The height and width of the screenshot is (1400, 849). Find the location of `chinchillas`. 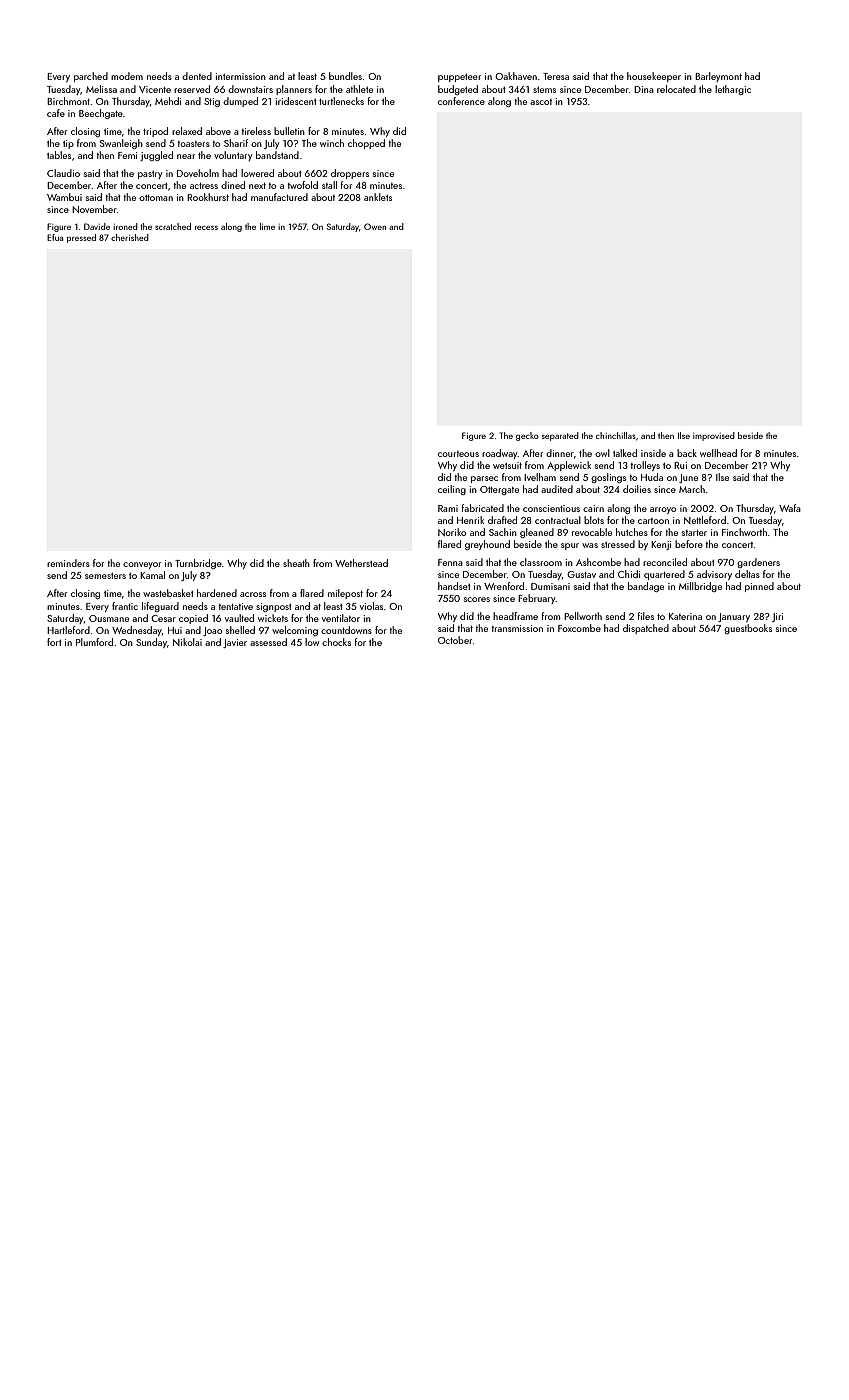

chinchillas is located at coordinates (616, 435).
